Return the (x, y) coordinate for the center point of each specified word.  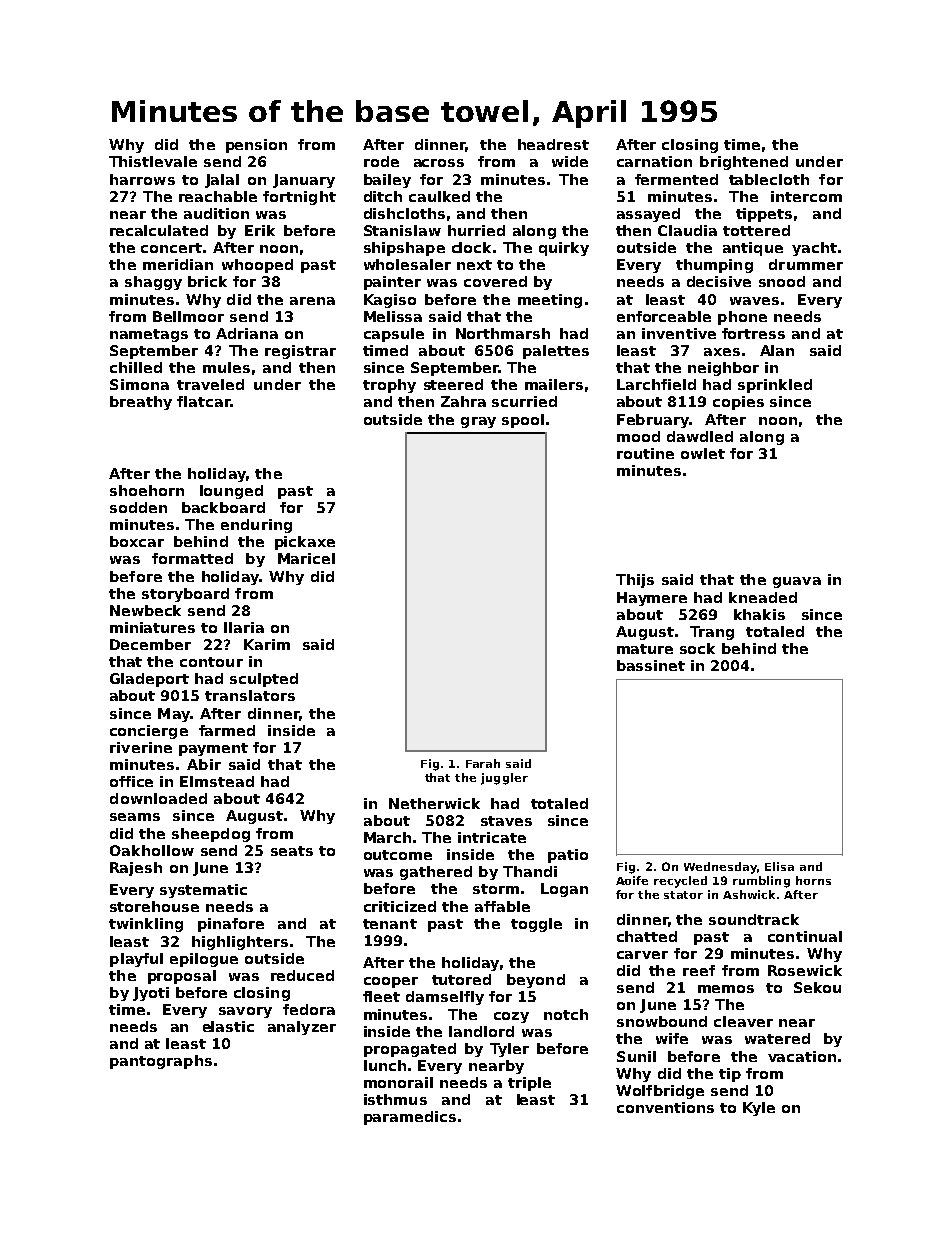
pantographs (161, 1062)
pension (256, 146)
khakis (759, 614)
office (131, 781)
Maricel (306, 558)
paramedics (410, 1118)
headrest (553, 144)
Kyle (759, 1109)
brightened (744, 163)
